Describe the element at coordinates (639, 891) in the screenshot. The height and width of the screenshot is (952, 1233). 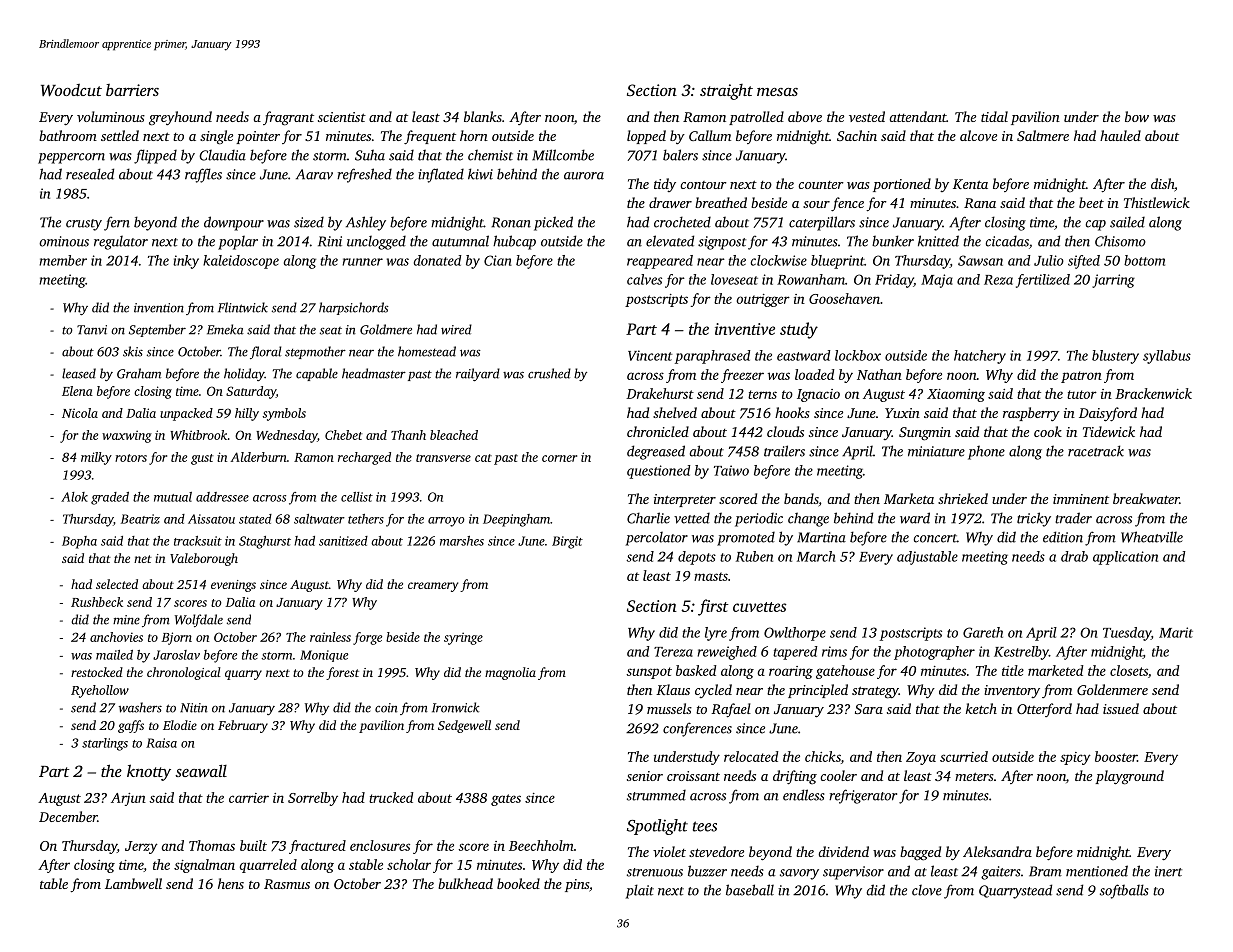
I see `plait` at that location.
